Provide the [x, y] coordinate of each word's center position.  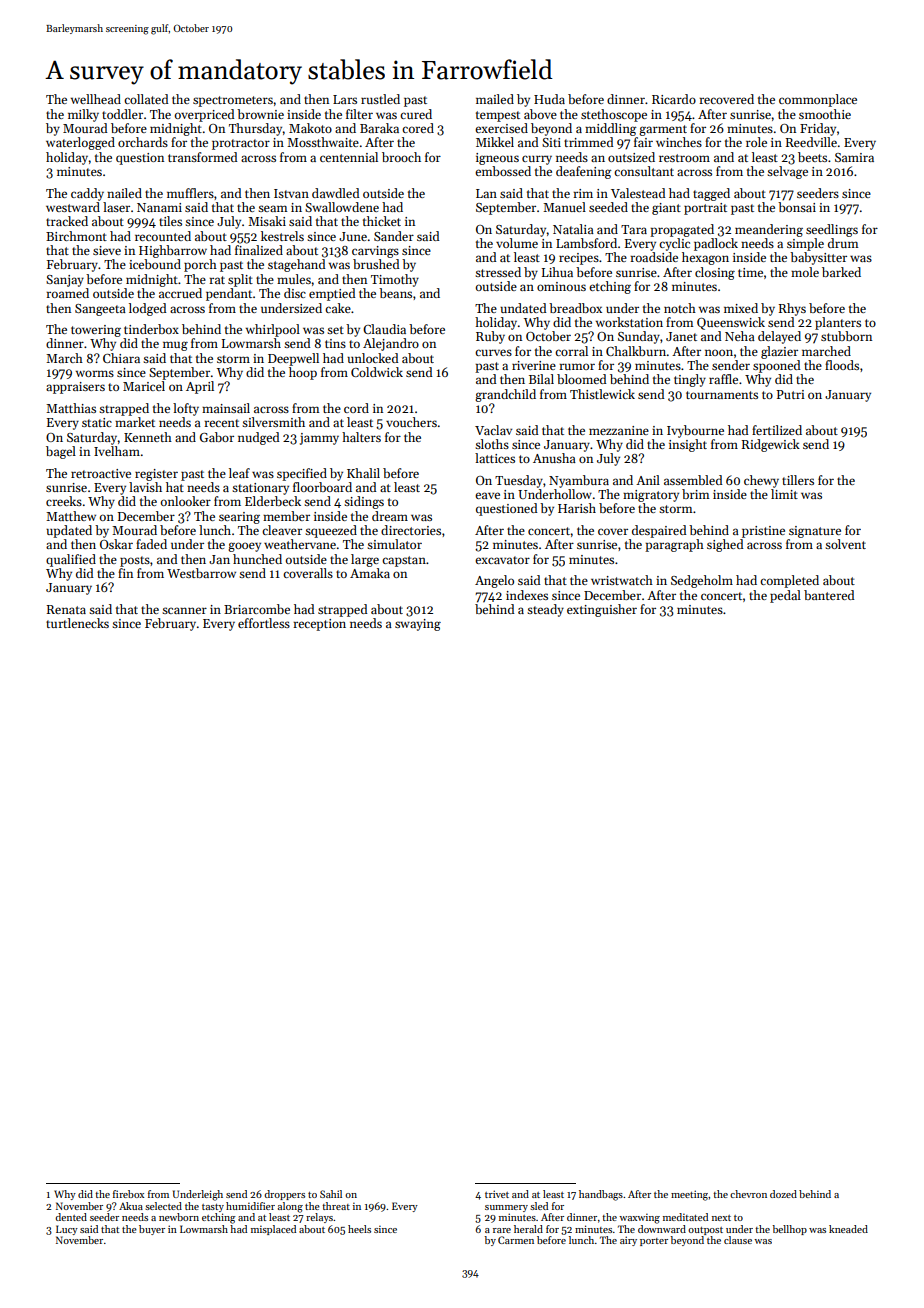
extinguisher [602, 610]
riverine [534, 365]
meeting [690, 1195]
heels [359, 1229]
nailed [124, 193]
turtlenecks [77, 623]
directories [411, 530]
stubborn [846, 336]
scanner [184, 610]
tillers [798, 480]
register [156, 475]
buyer [152, 1230]
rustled [380, 99]
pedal [785, 596]
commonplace [818, 100]
